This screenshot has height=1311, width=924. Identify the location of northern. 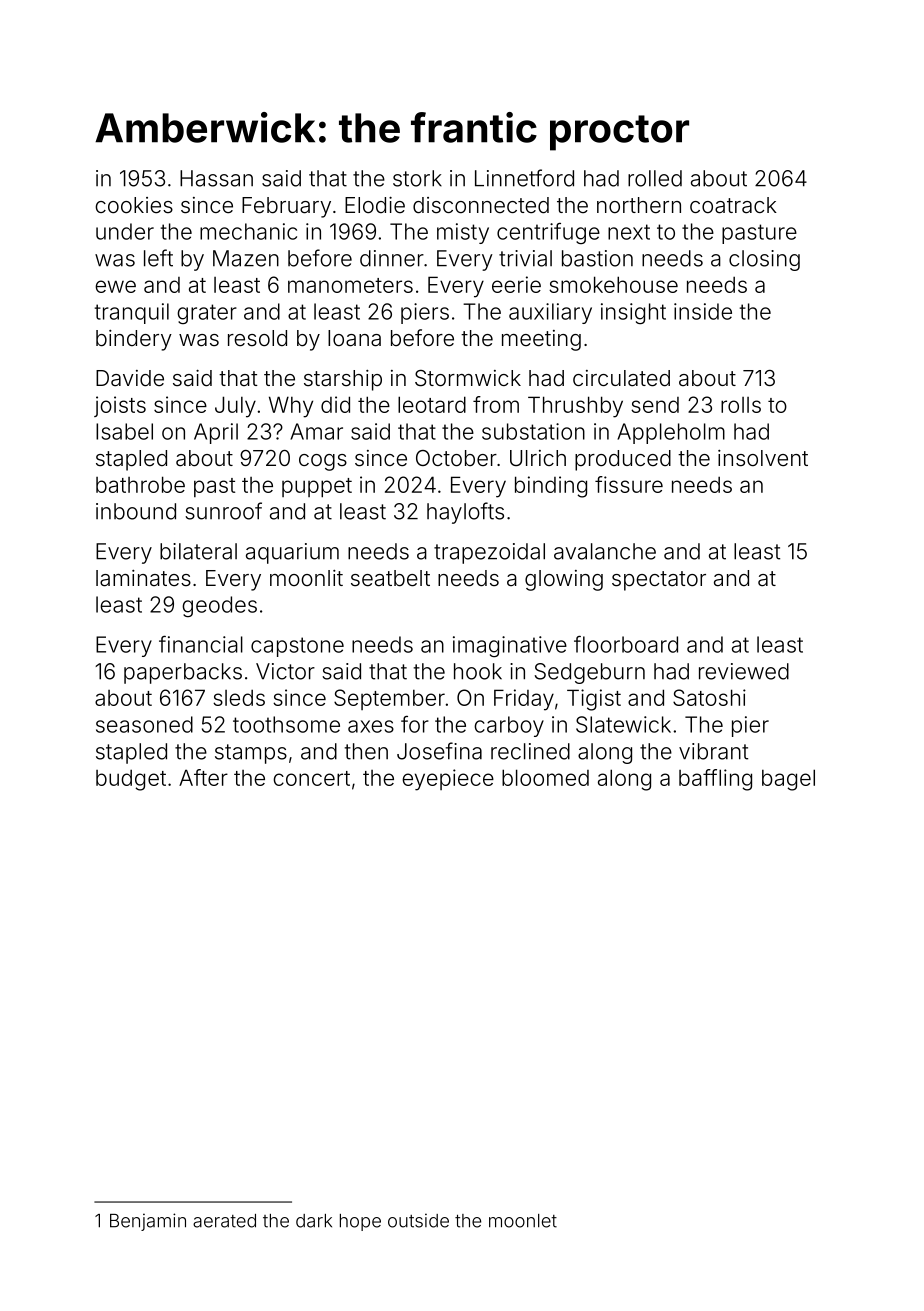
(639, 205).
